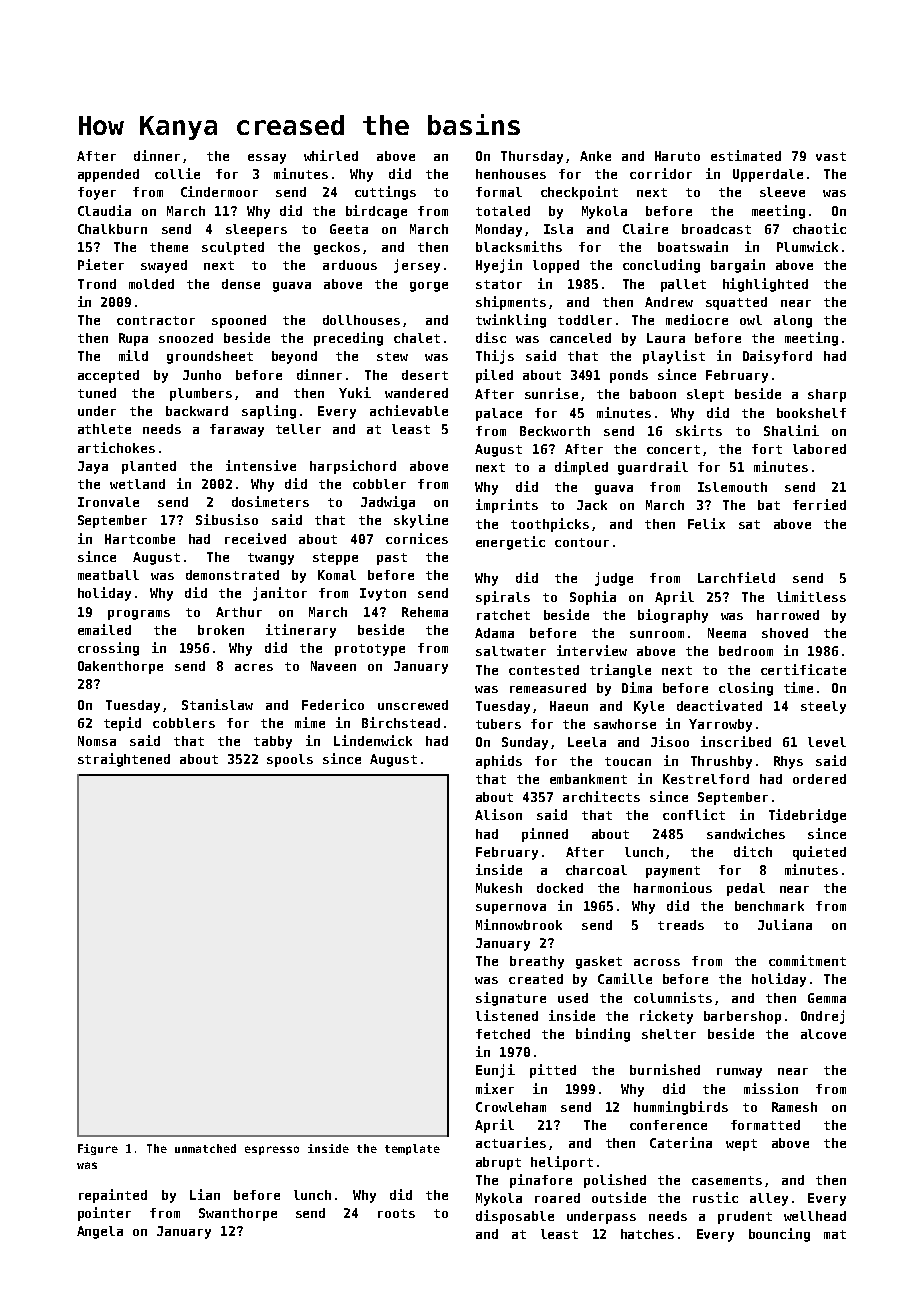 The height and width of the screenshot is (1308, 924). I want to click on whirled, so click(331, 155).
